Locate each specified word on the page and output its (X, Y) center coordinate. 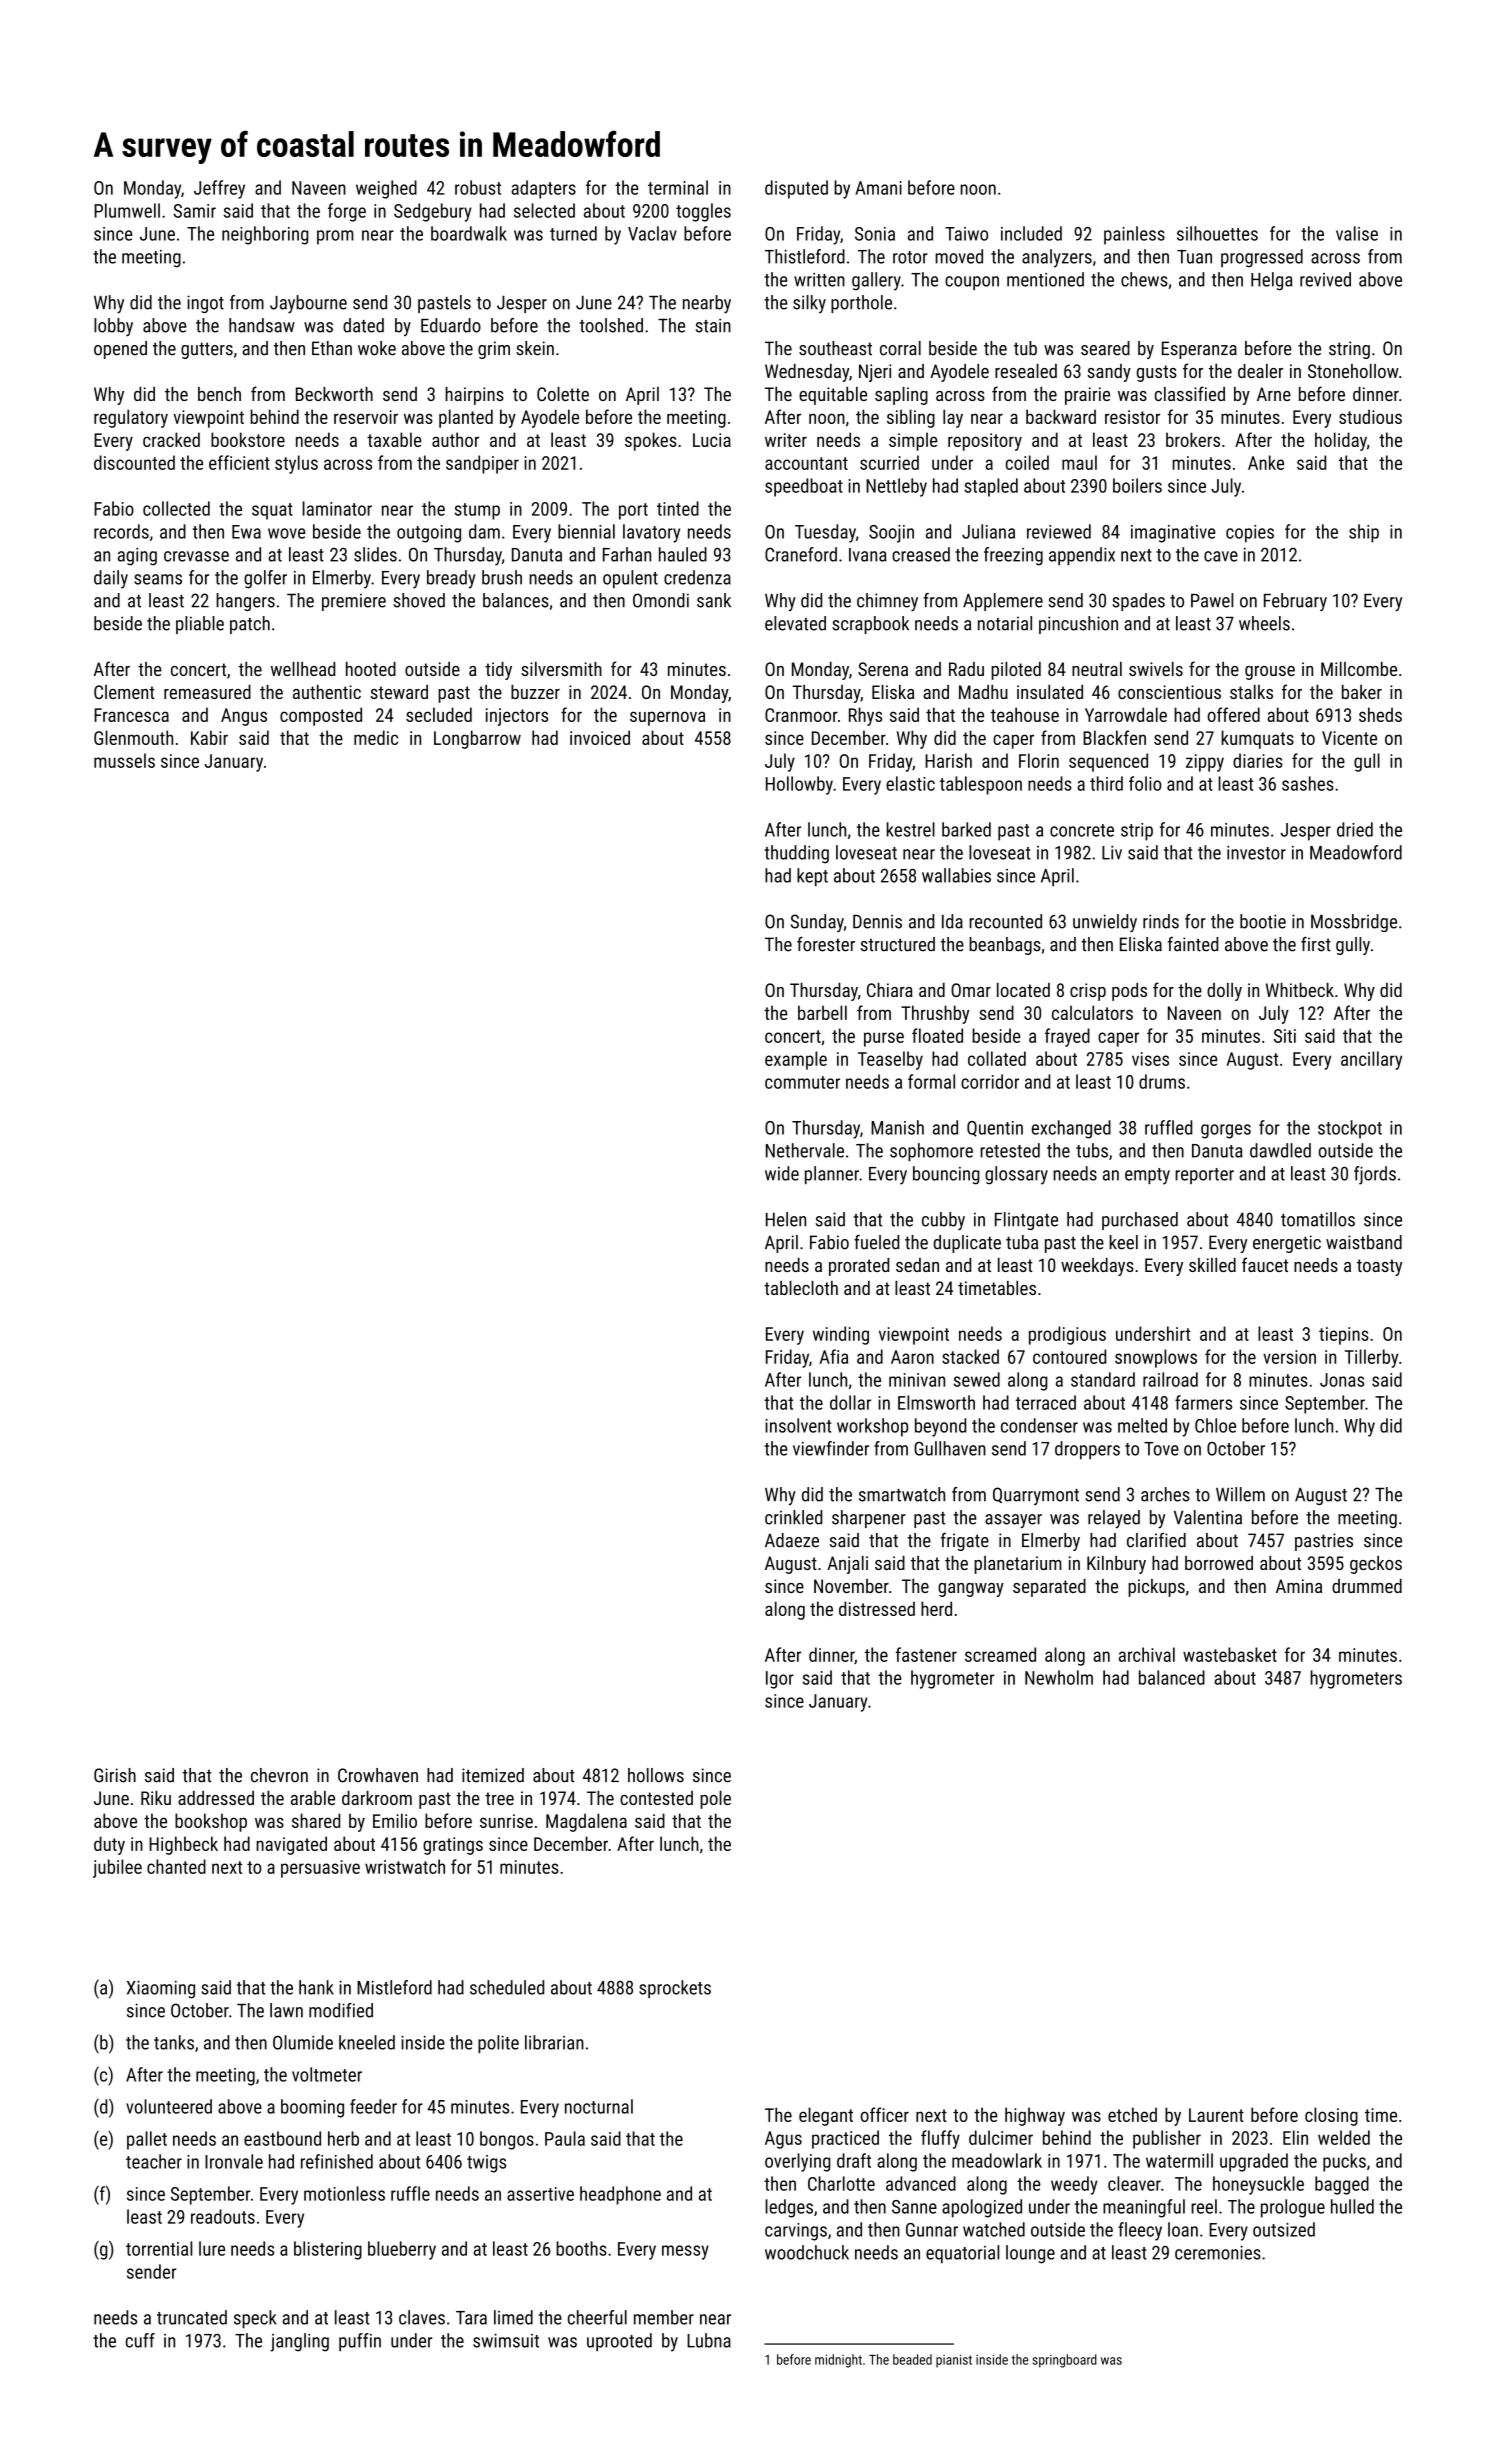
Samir (194, 211)
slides (375, 554)
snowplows (1156, 1358)
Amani (878, 188)
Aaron (912, 1357)
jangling (300, 2342)
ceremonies (1218, 2253)
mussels (124, 760)
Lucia (712, 440)
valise (1357, 233)
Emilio (395, 1820)
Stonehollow (1353, 371)
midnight (838, 2361)
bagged (1342, 2185)
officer (885, 2114)
